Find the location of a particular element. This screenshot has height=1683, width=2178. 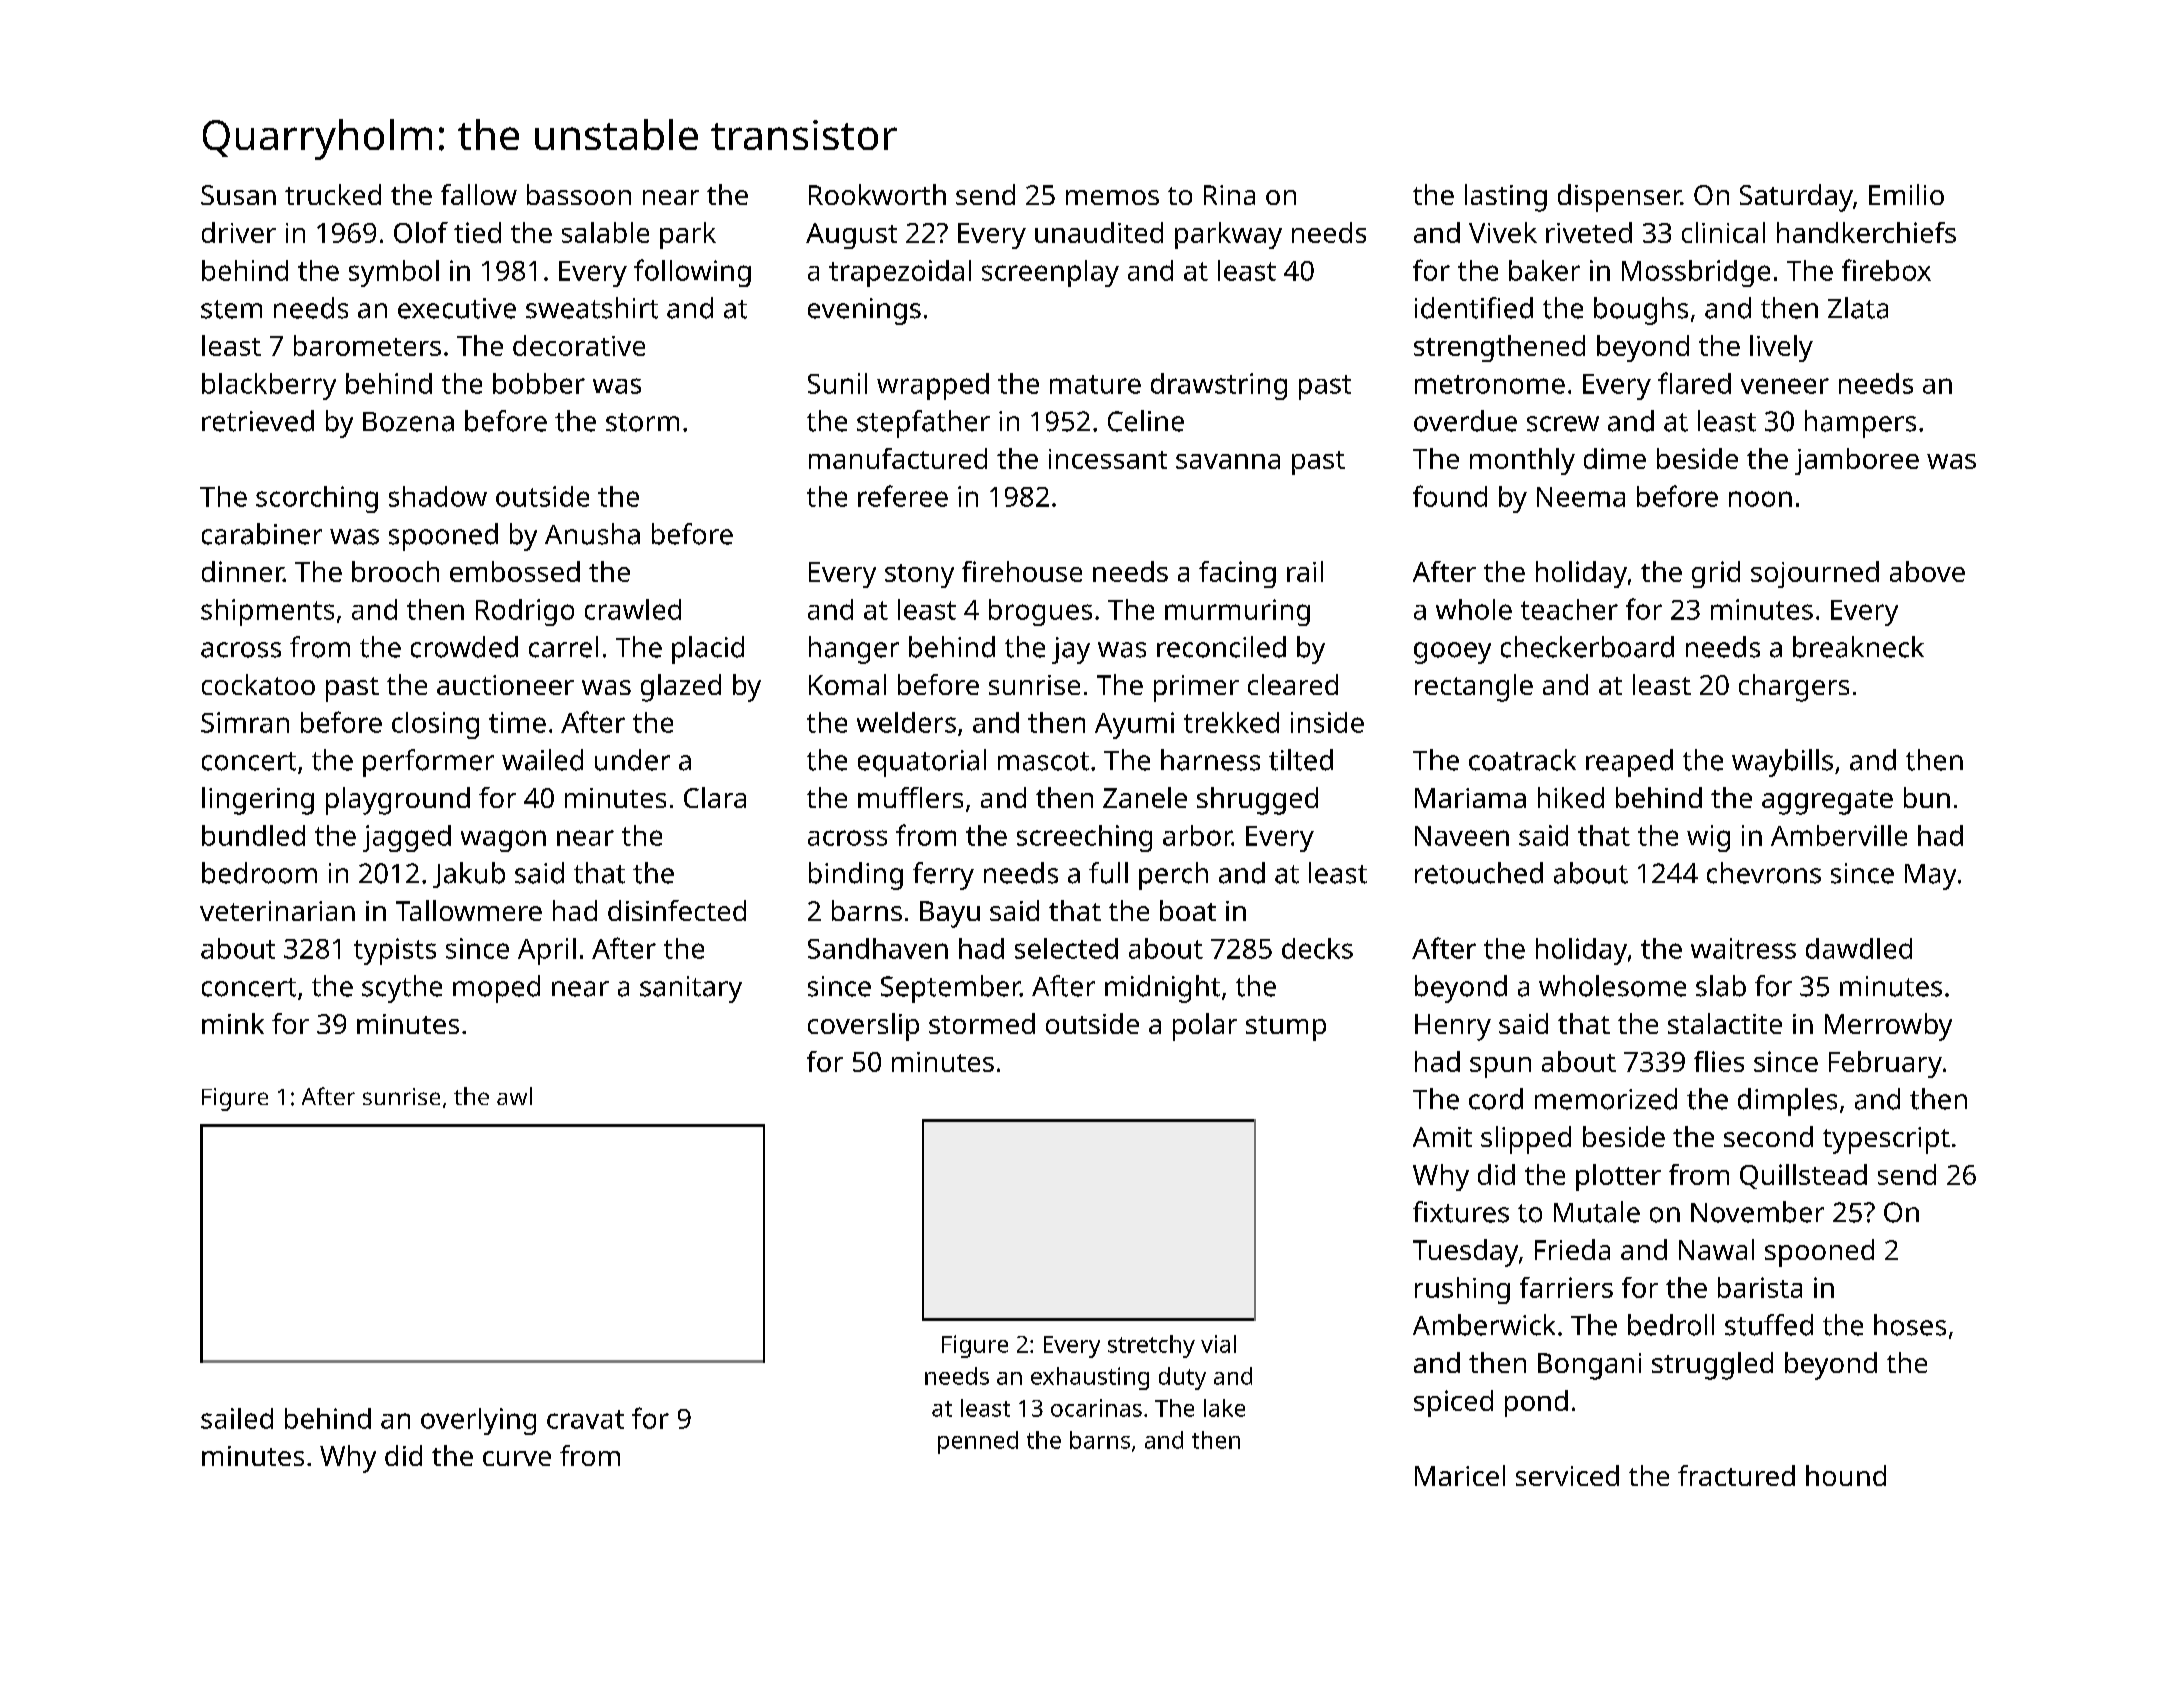

February is located at coordinates (1885, 1064).
